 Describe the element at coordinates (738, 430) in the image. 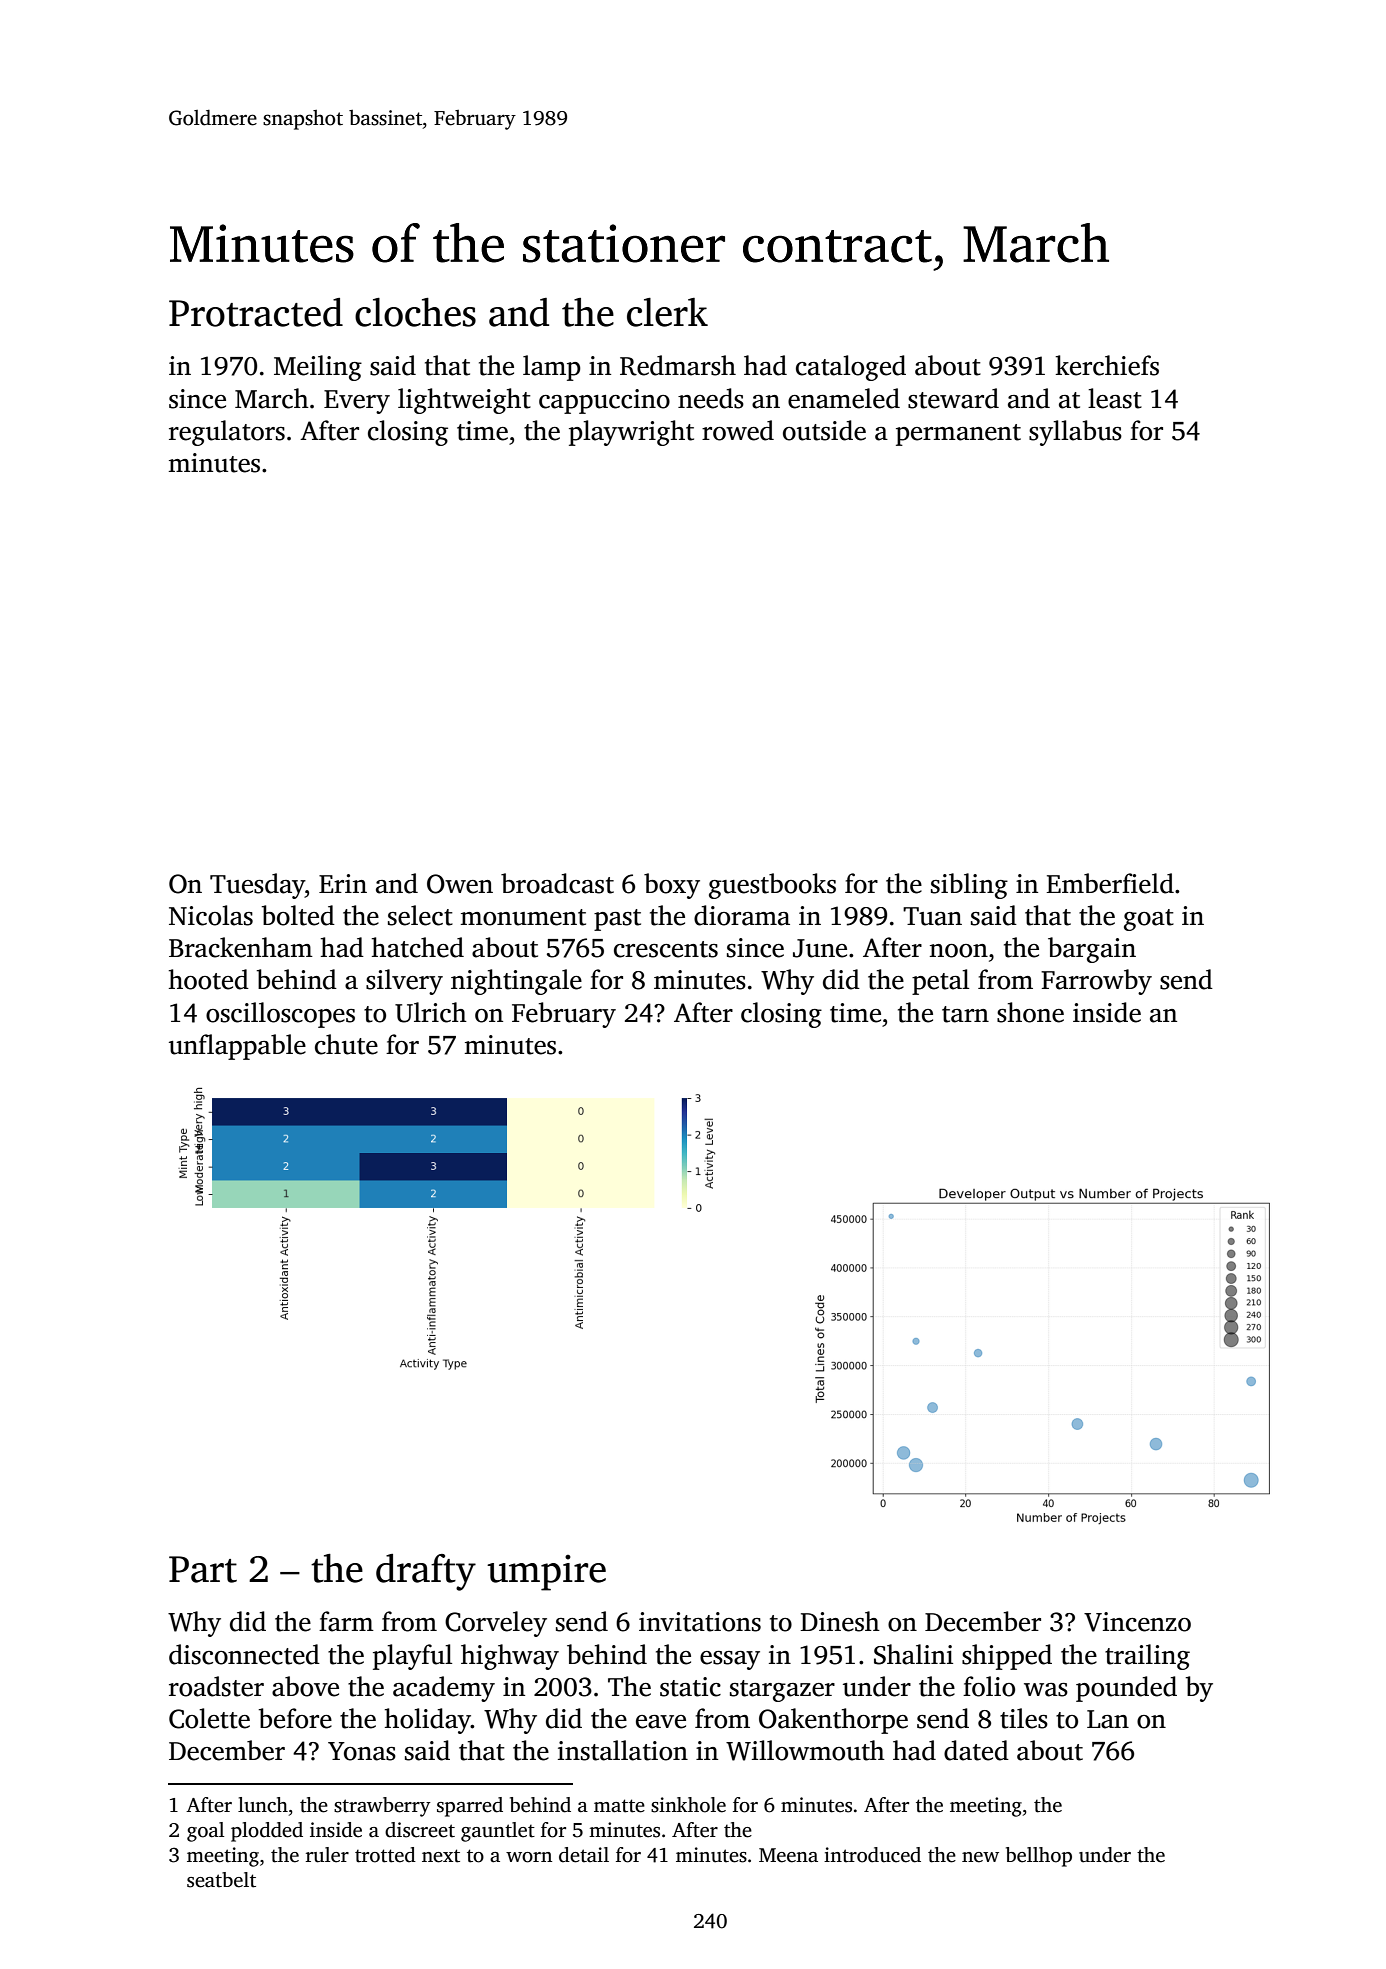

I see `rowed` at that location.
